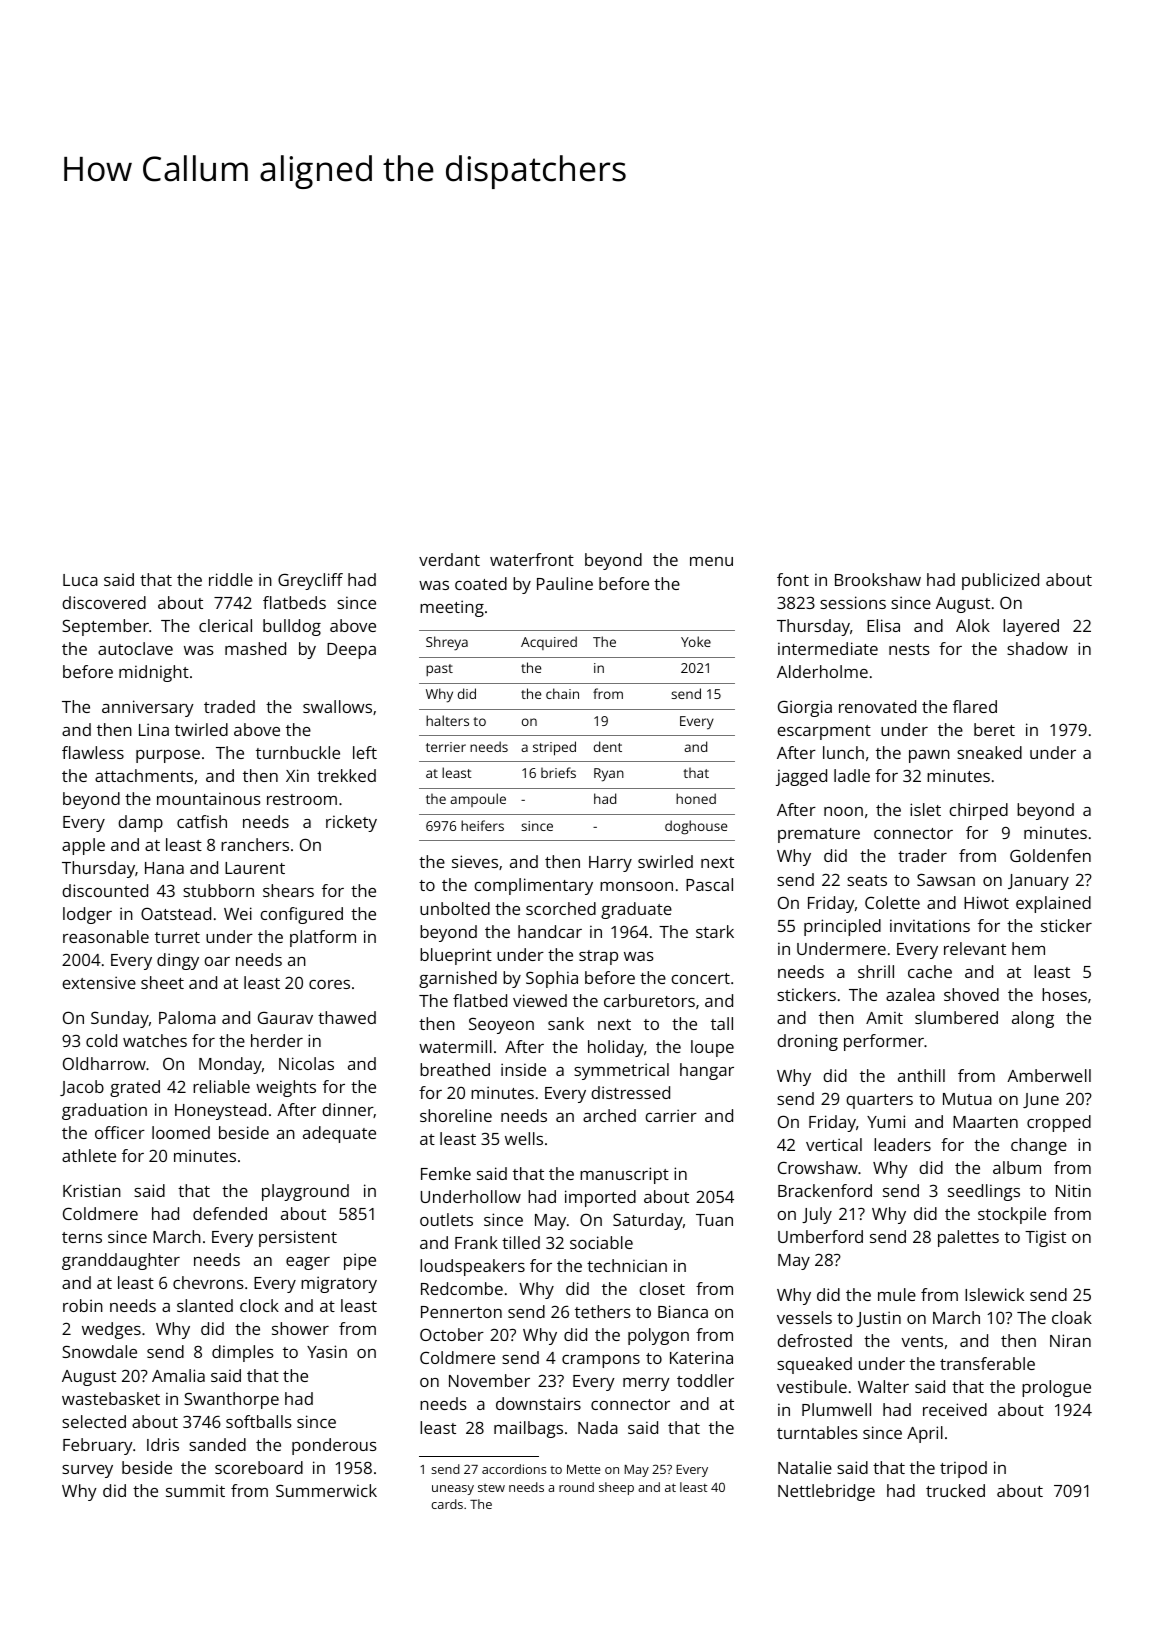  Describe the element at coordinates (288, 890) in the document. I see `shears` at that location.
